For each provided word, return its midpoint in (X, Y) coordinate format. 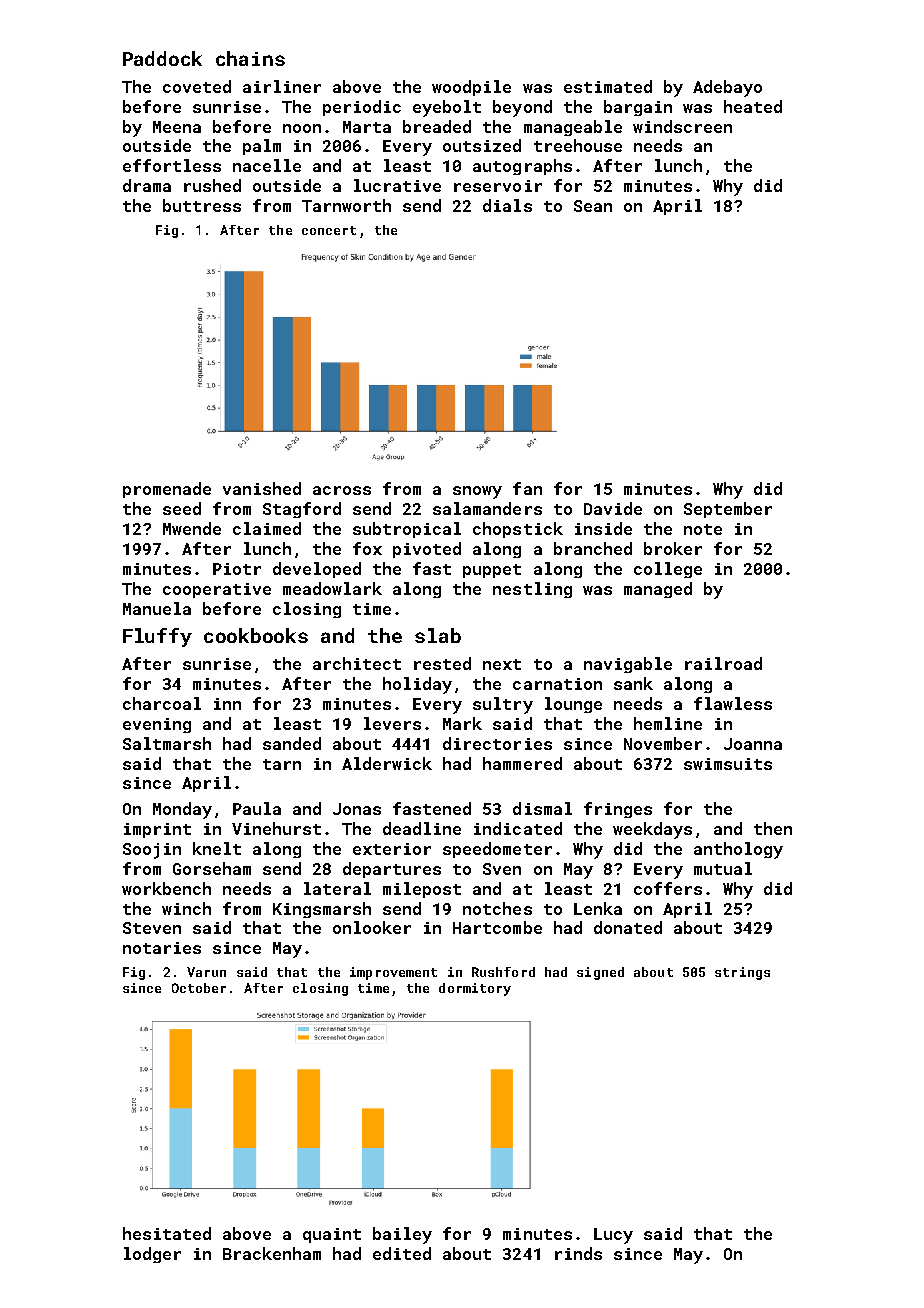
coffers (668, 888)
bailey (402, 1235)
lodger (152, 1255)
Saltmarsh (167, 743)
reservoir (498, 186)
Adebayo (727, 88)
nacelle (267, 165)
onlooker (372, 927)
